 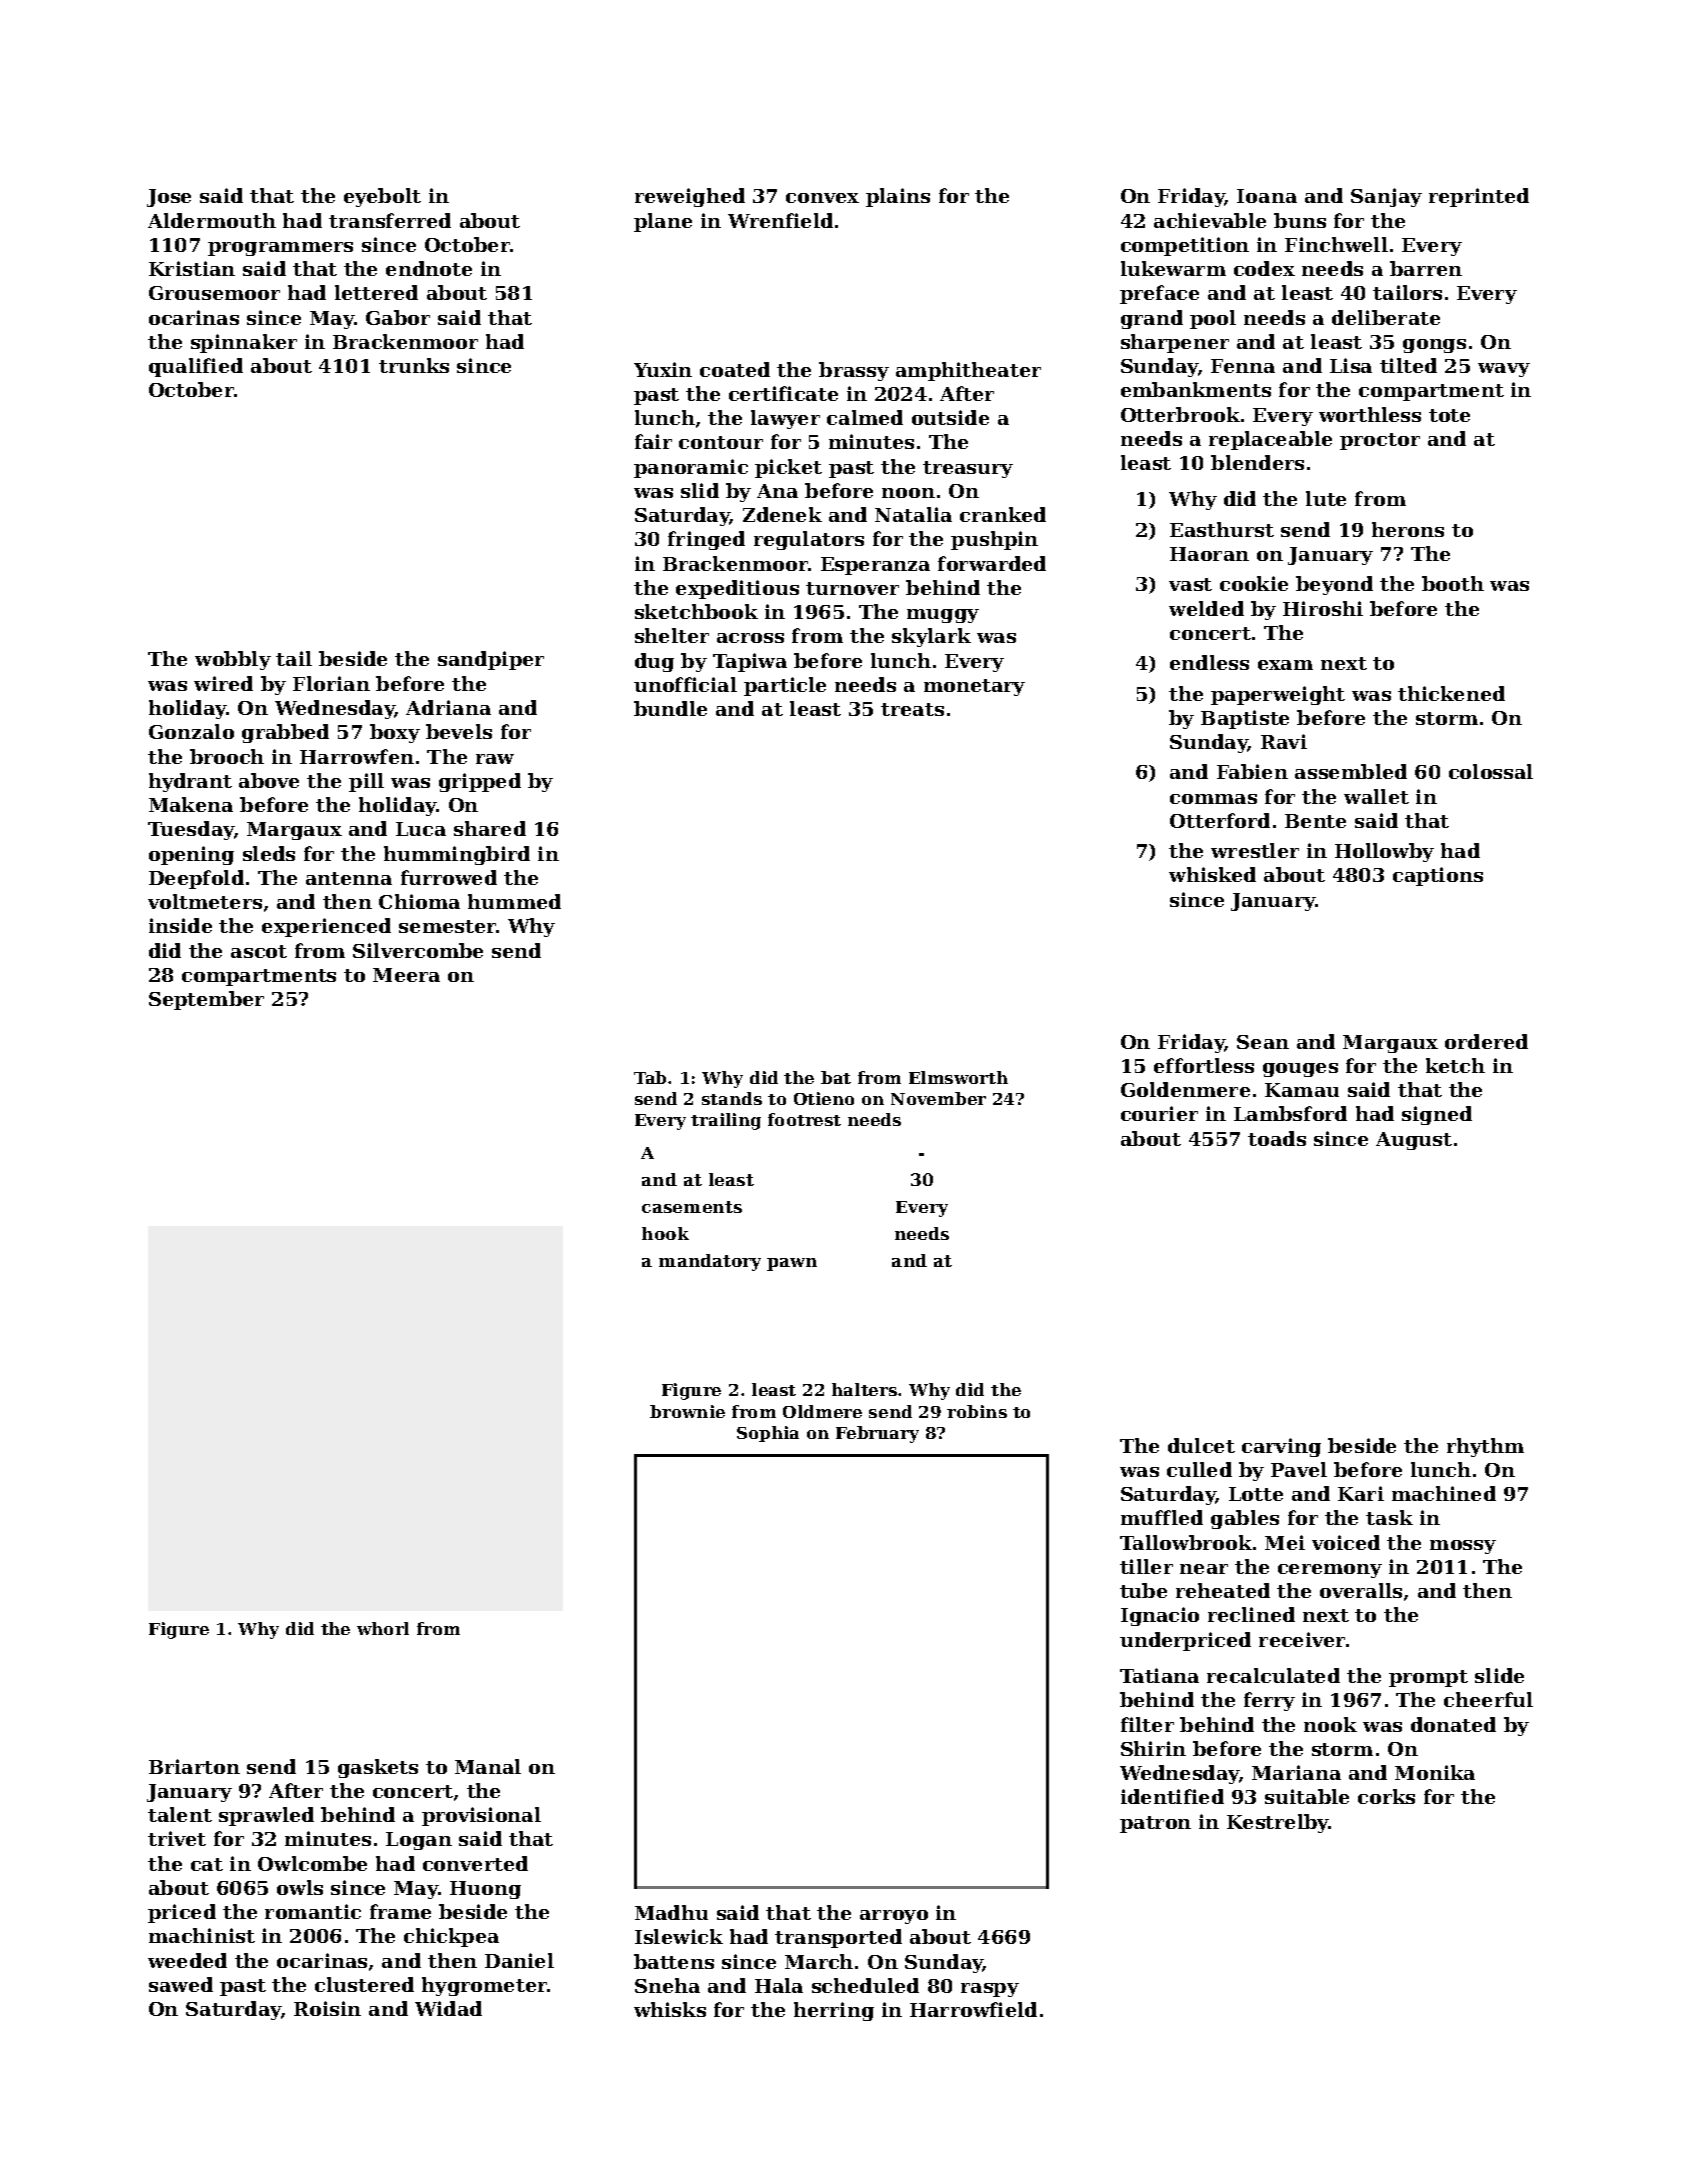 I want to click on inside, so click(x=180, y=925).
